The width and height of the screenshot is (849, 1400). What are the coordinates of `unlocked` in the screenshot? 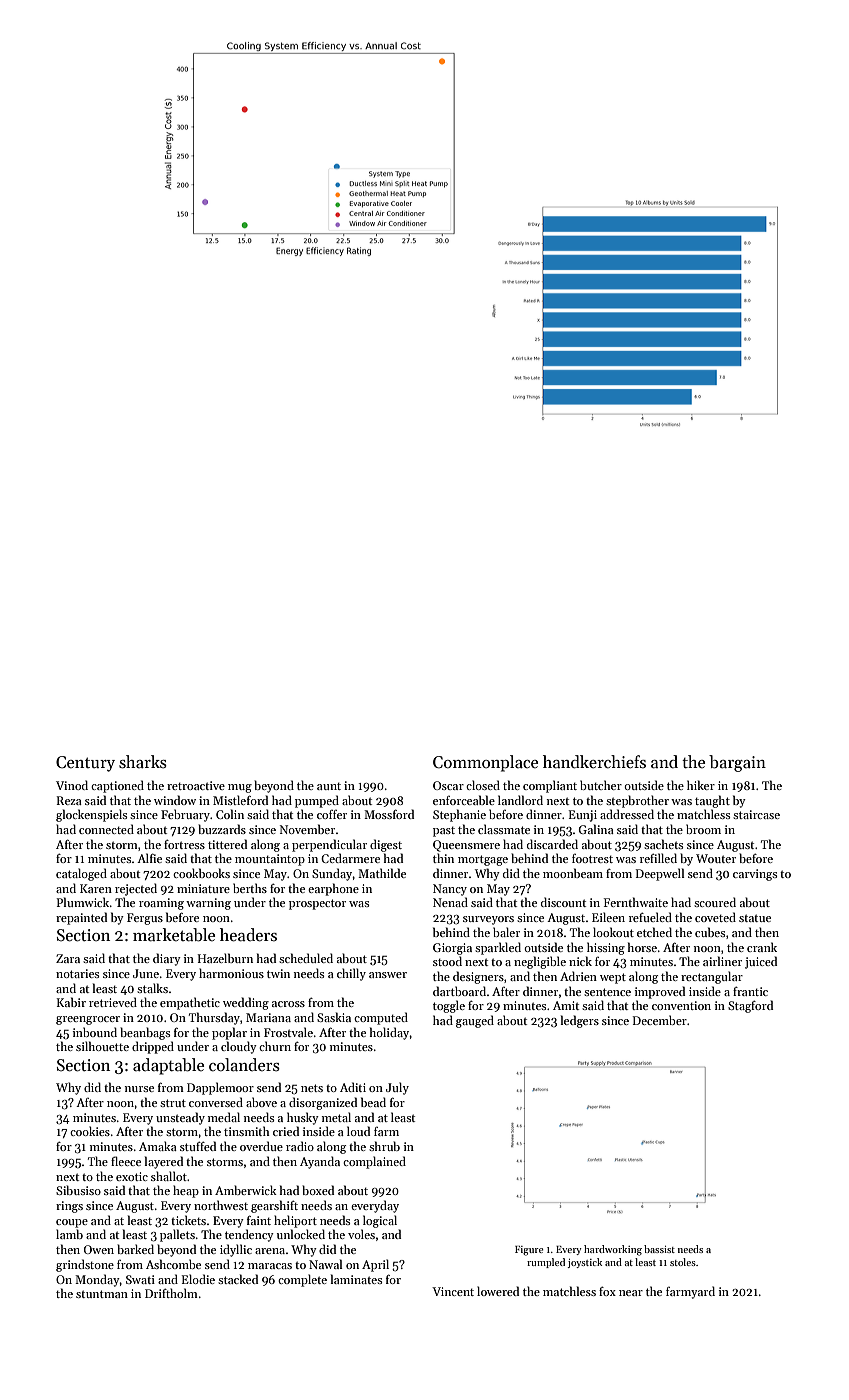 It's located at (301, 1234).
